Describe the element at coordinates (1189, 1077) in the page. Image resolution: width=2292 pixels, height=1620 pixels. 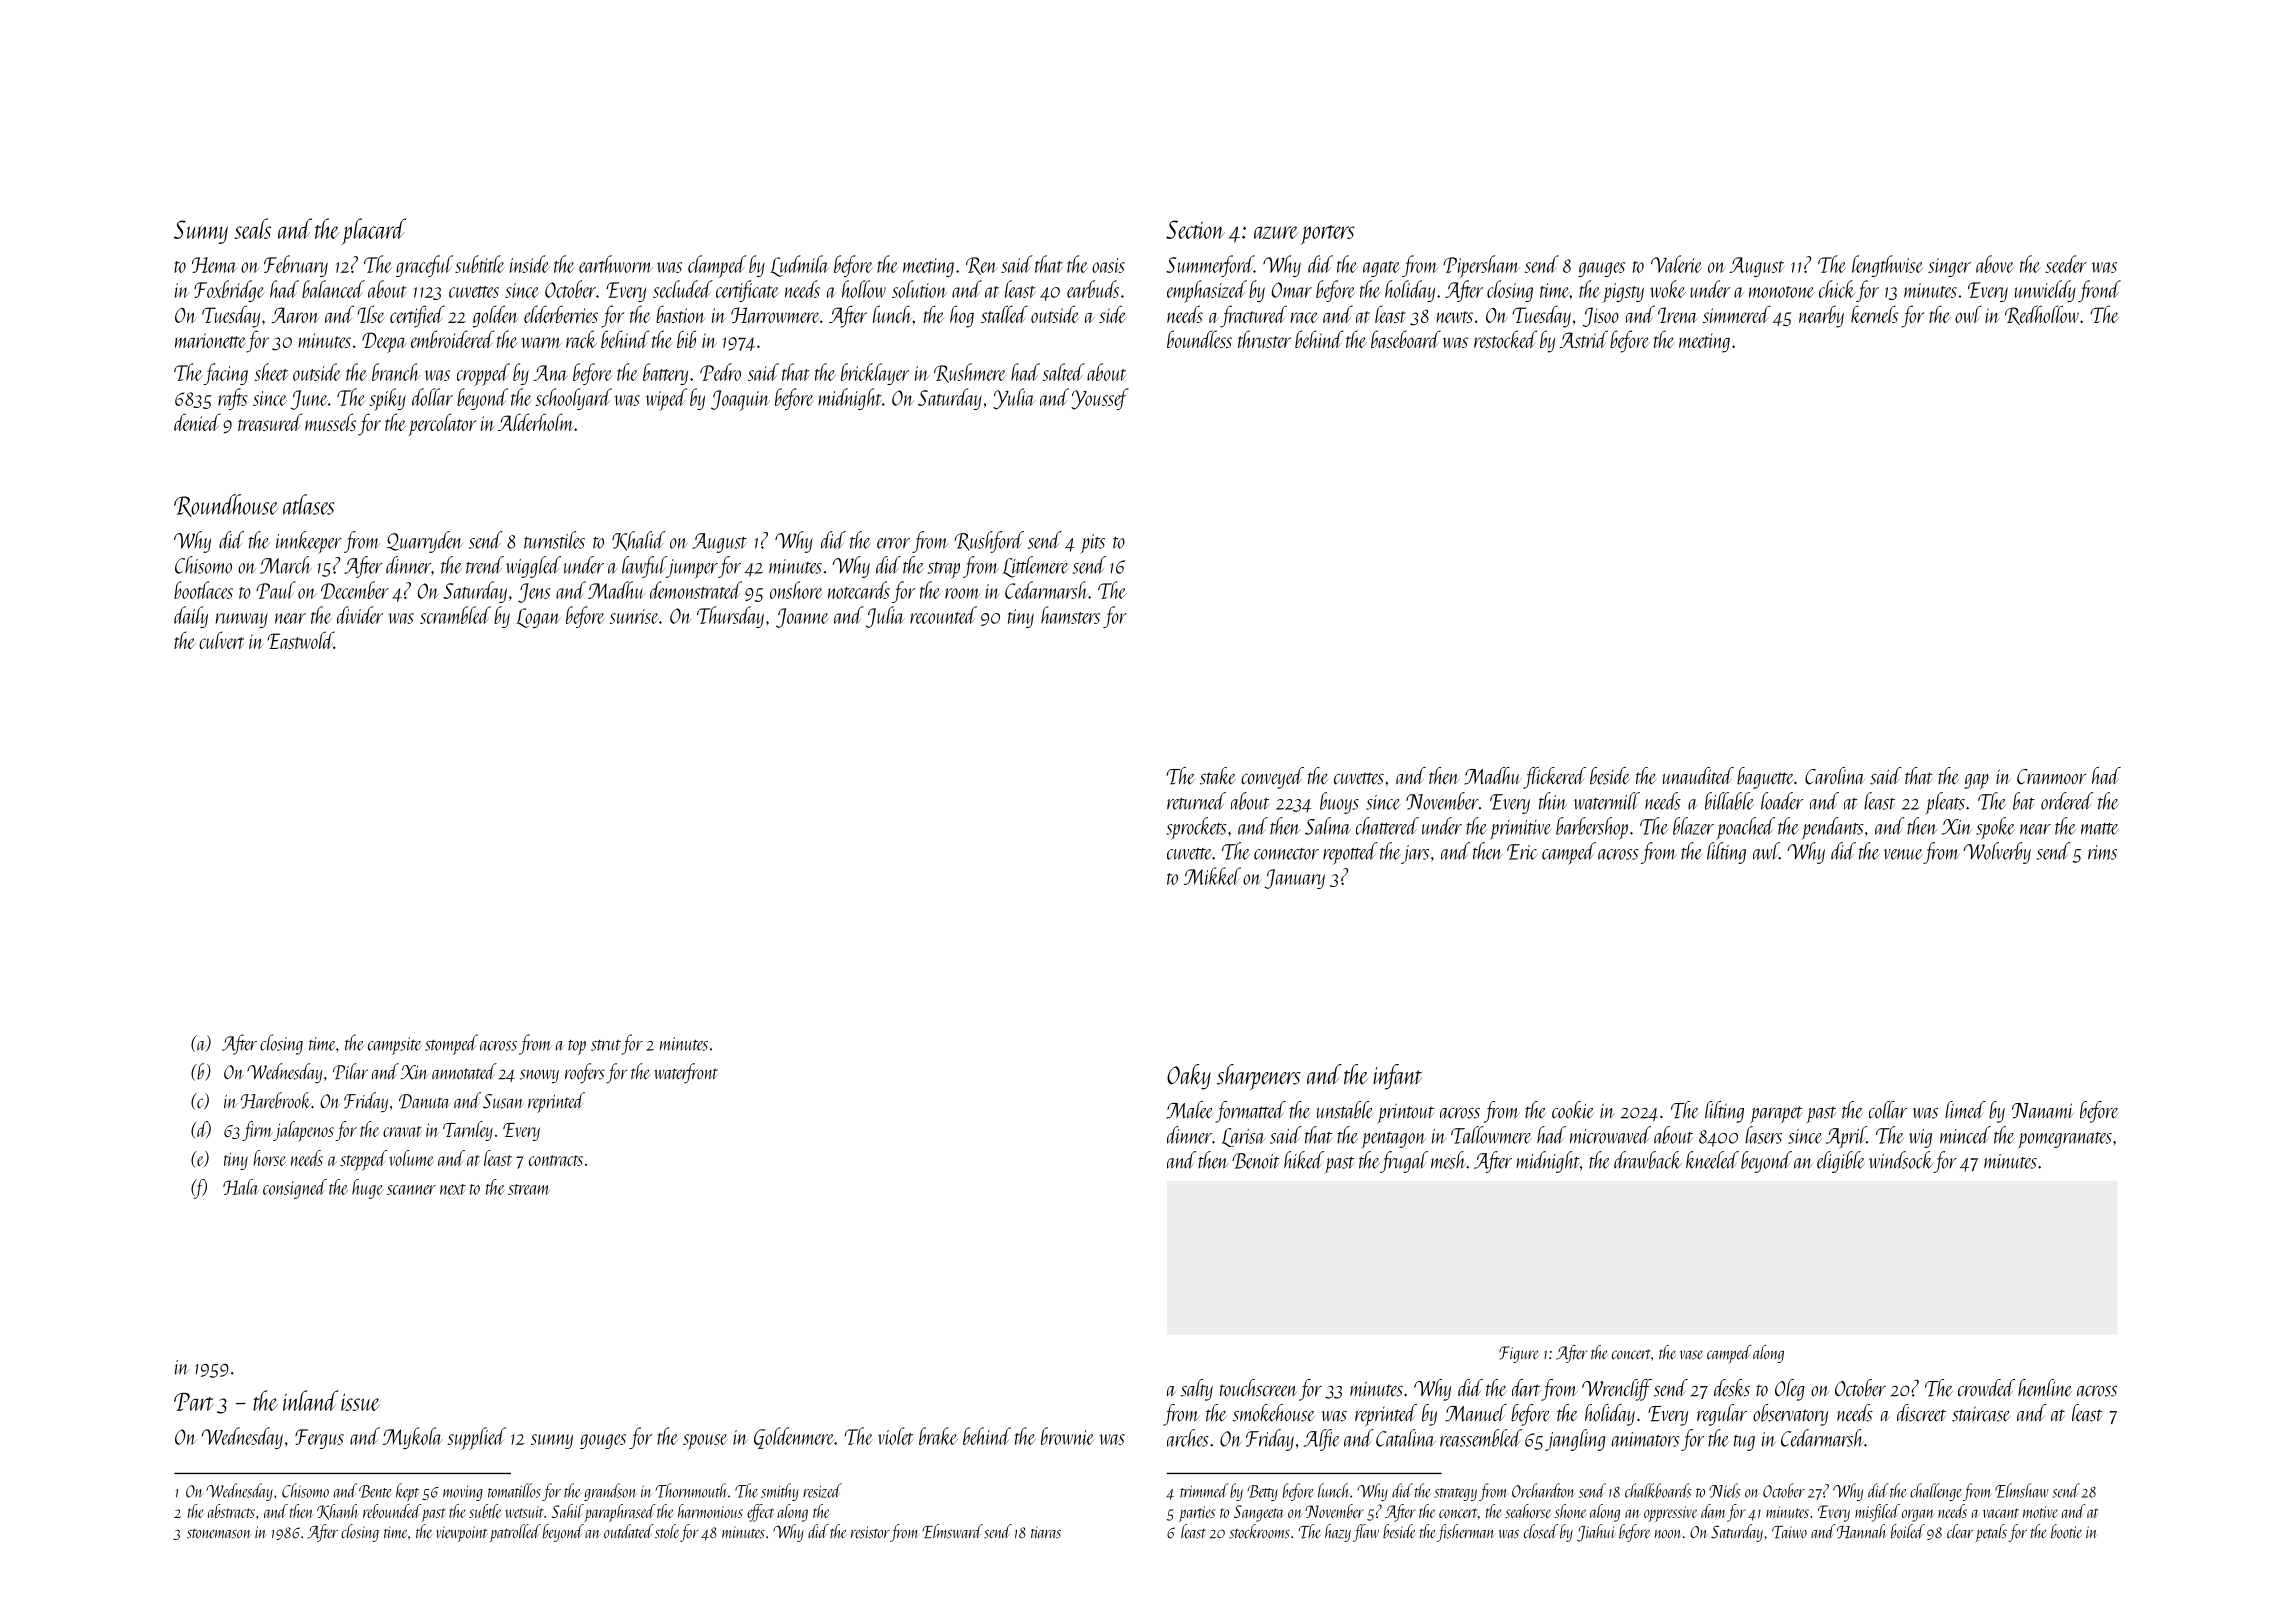
I see `Oaky` at that location.
